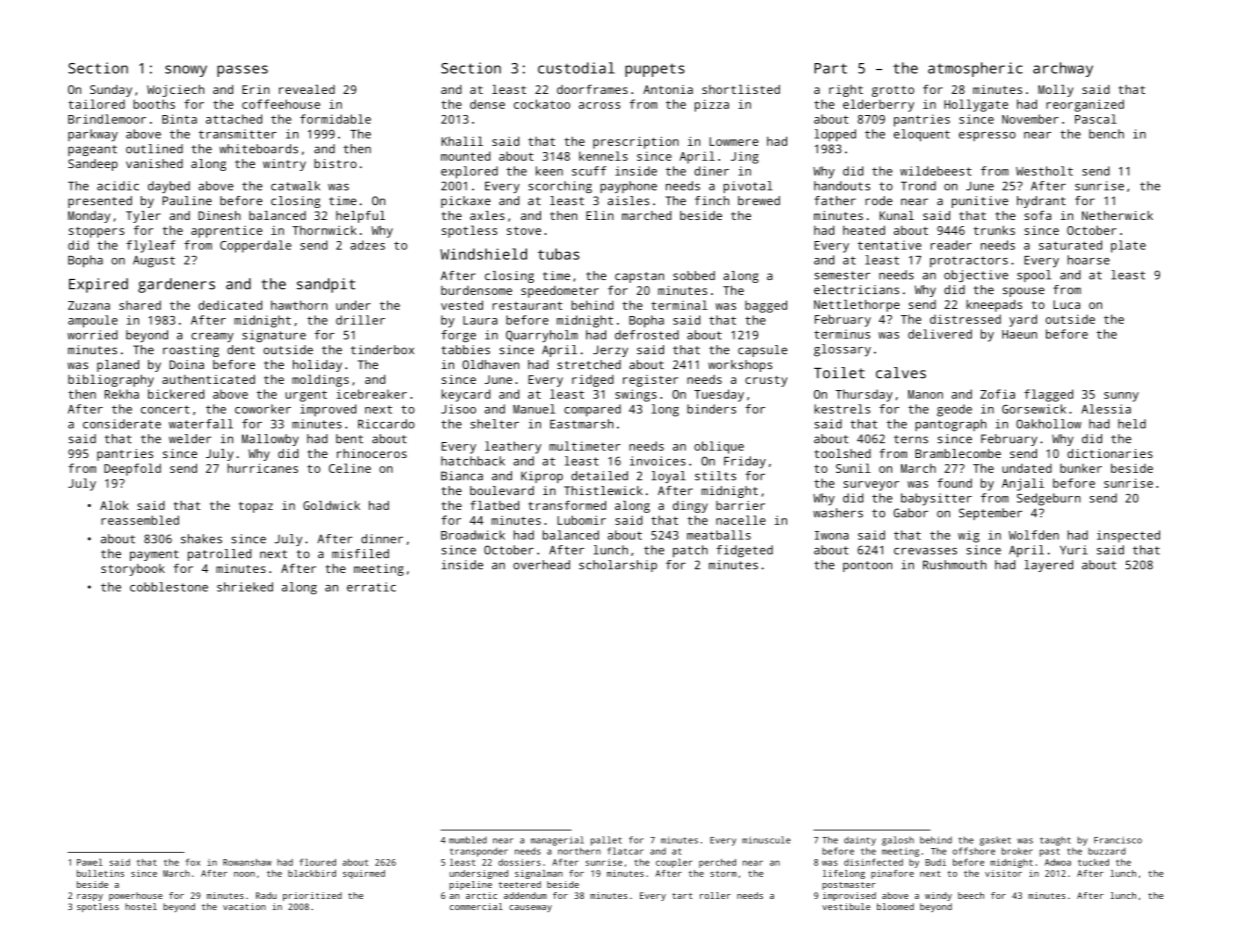  Describe the element at coordinates (169, 587) in the page. I see `cobblestone` at that location.
